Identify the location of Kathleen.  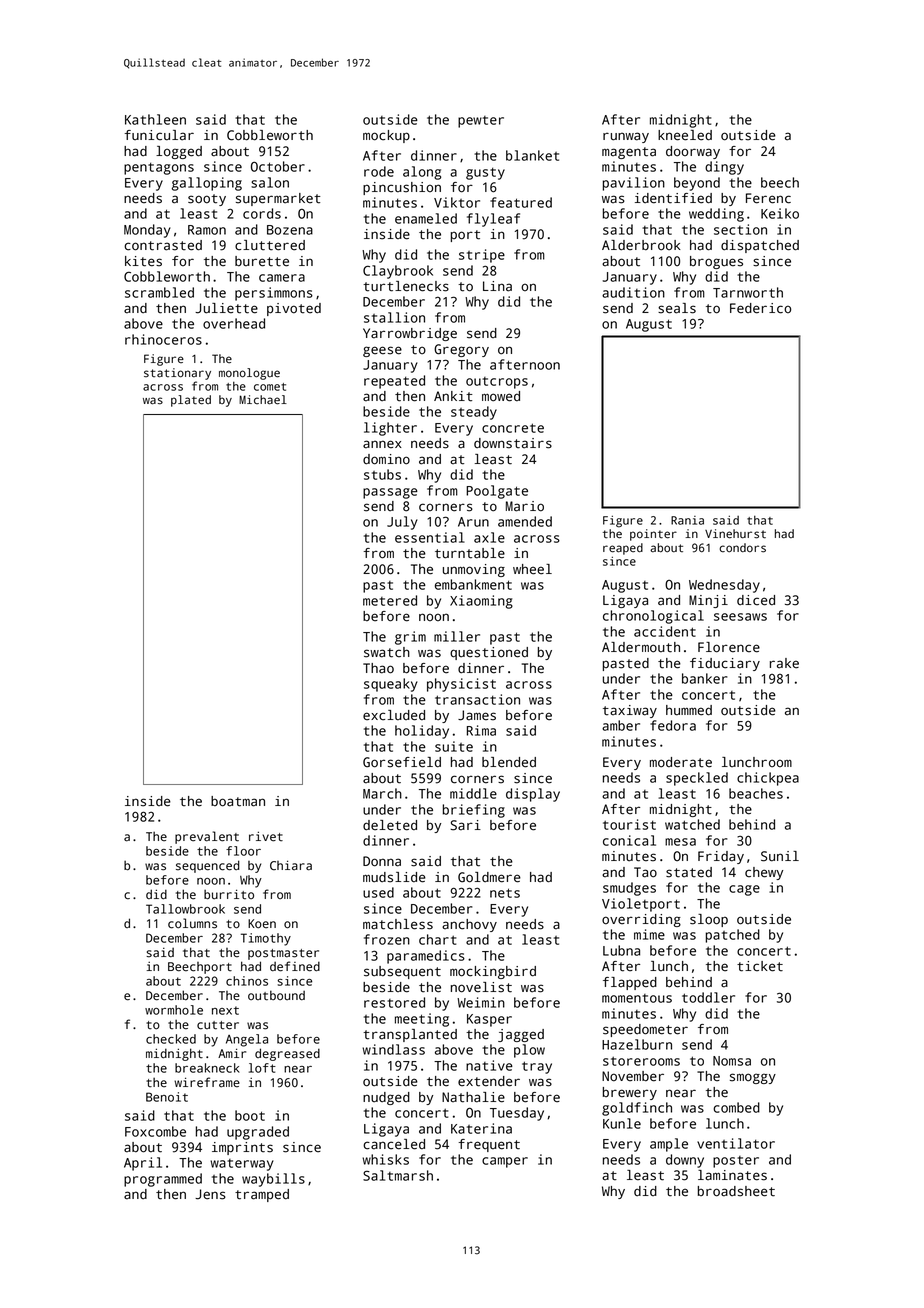
(155, 119).
